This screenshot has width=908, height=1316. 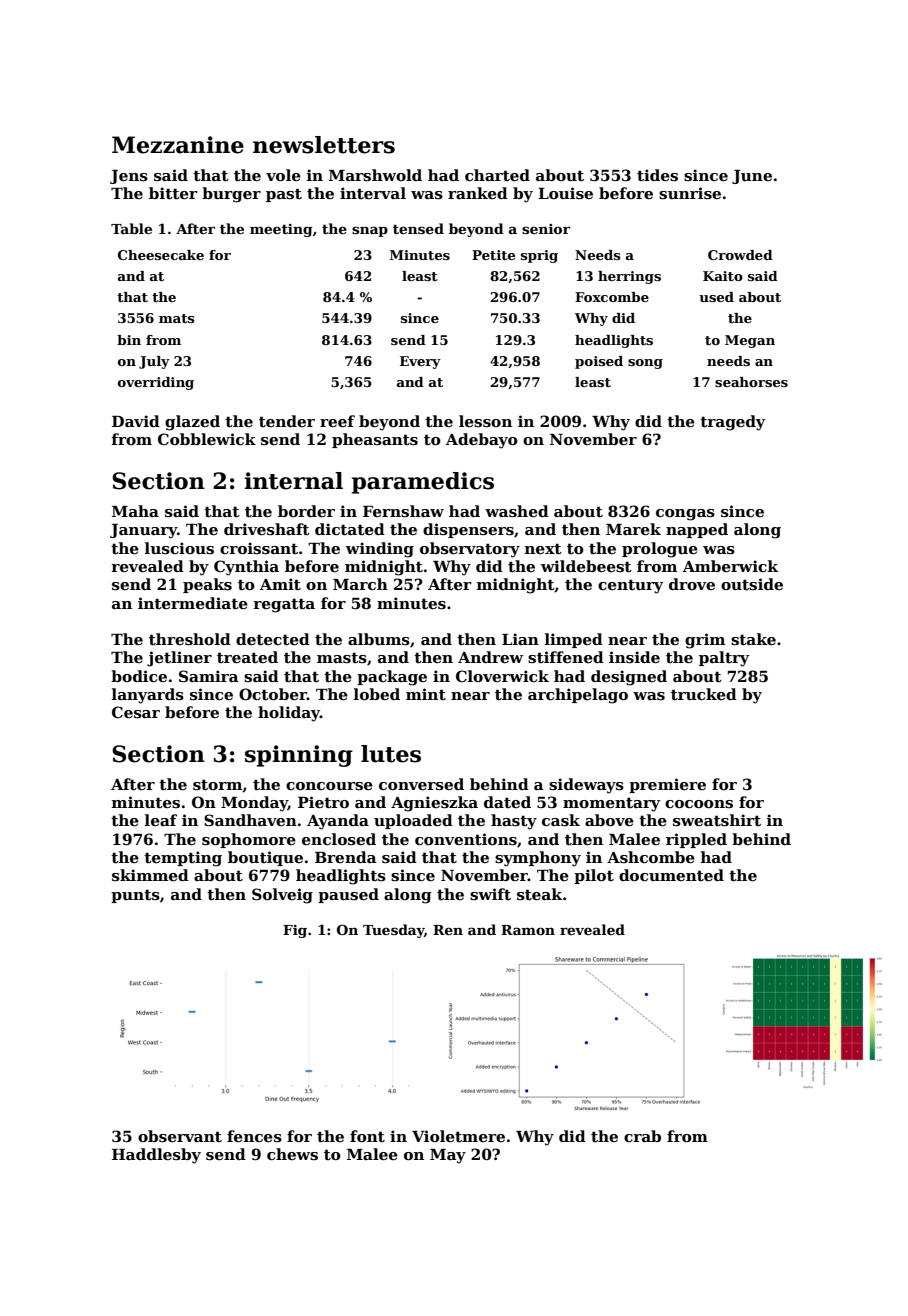 I want to click on Solveig, so click(x=282, y=896).
